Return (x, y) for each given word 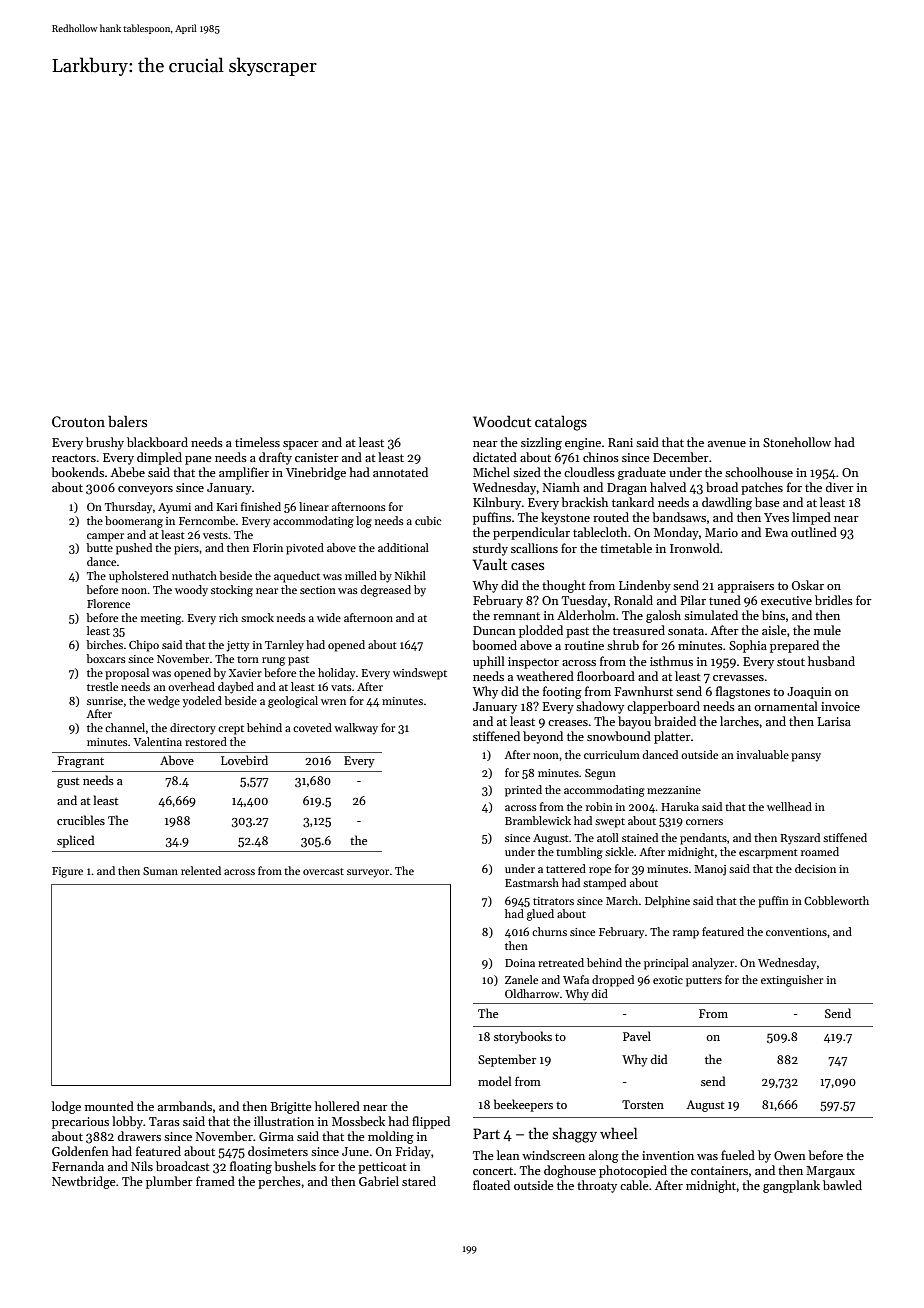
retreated (561, 962)
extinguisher (792, 981)
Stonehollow (797, 442)
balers (127, 421)
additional (403, 547)
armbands (185, 1106)
